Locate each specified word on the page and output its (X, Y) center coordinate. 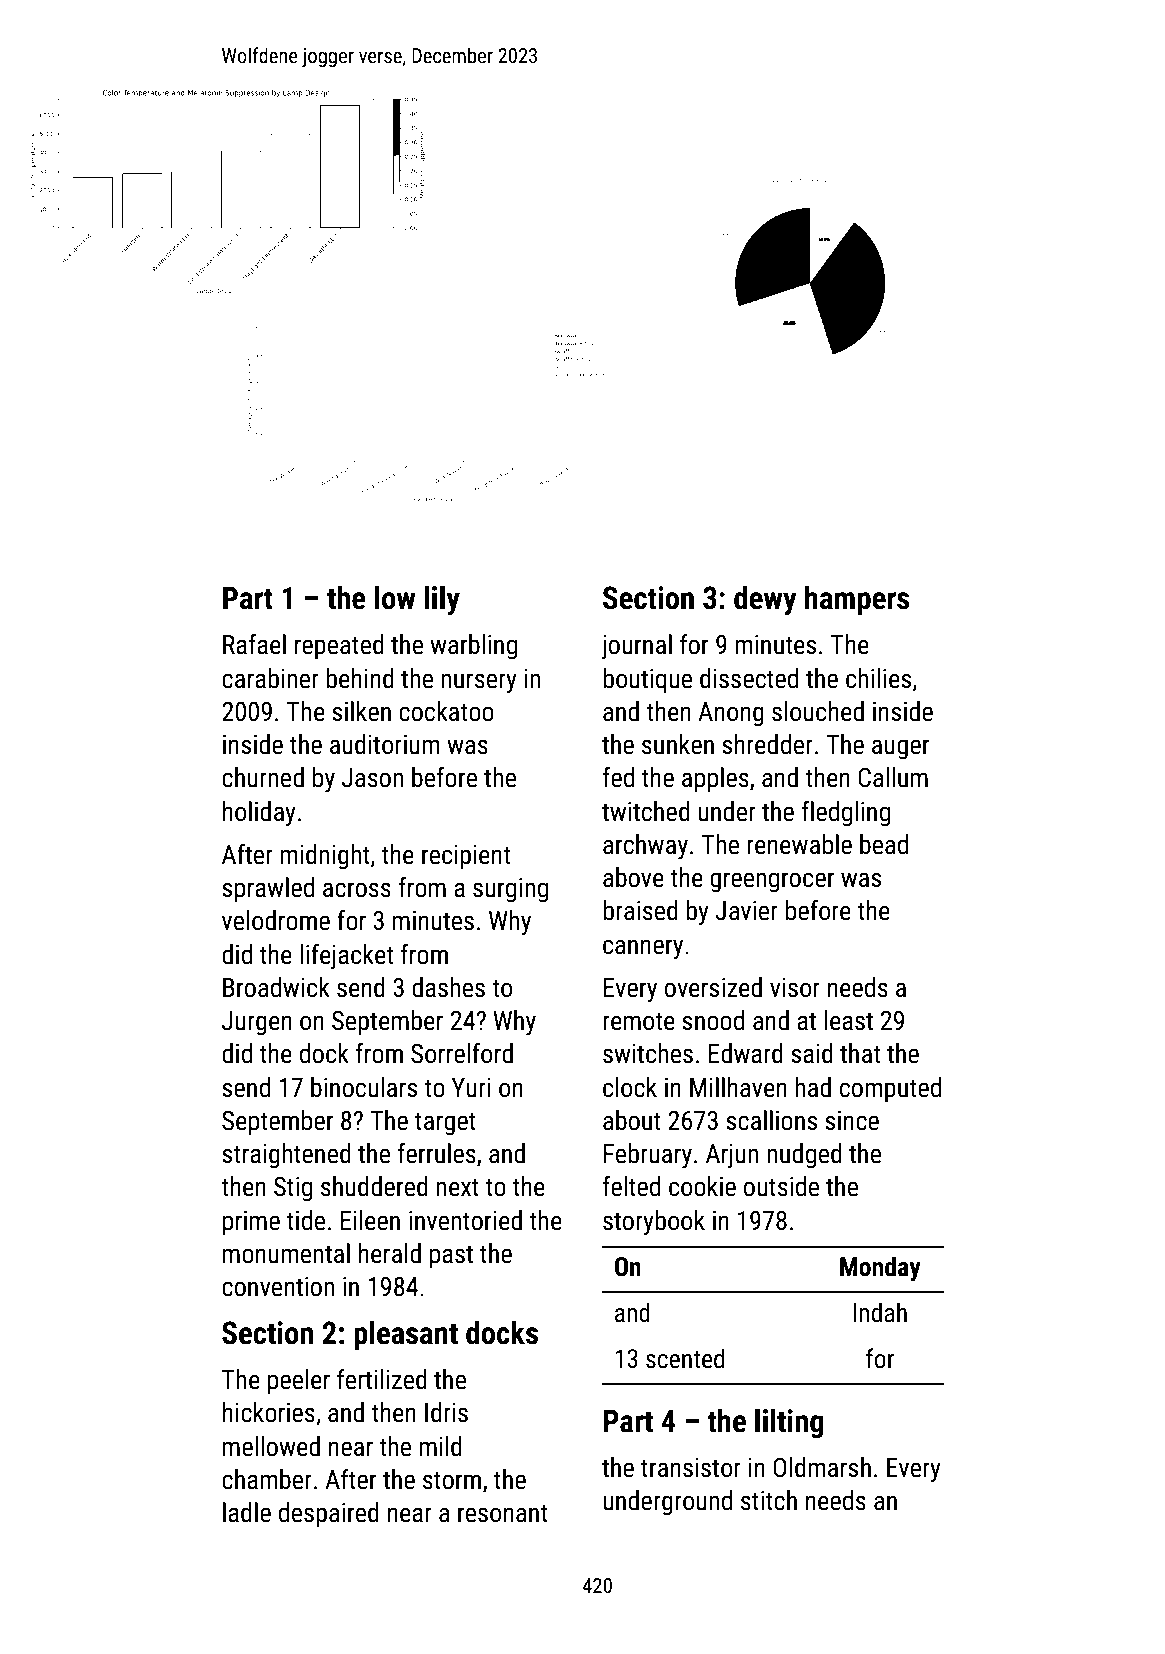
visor (795, 988)
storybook (654, 1223)
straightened (286, 1156)
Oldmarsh (822, 1467)
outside (781, 1186)
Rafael (254, 644)
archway (645, 847)
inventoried (465, 1220)
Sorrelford (462, 1053)
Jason (372, 778)
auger (900, 749)
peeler (299, 1382)
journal (636, 647)
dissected (749, 678)
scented (685, 1358)
